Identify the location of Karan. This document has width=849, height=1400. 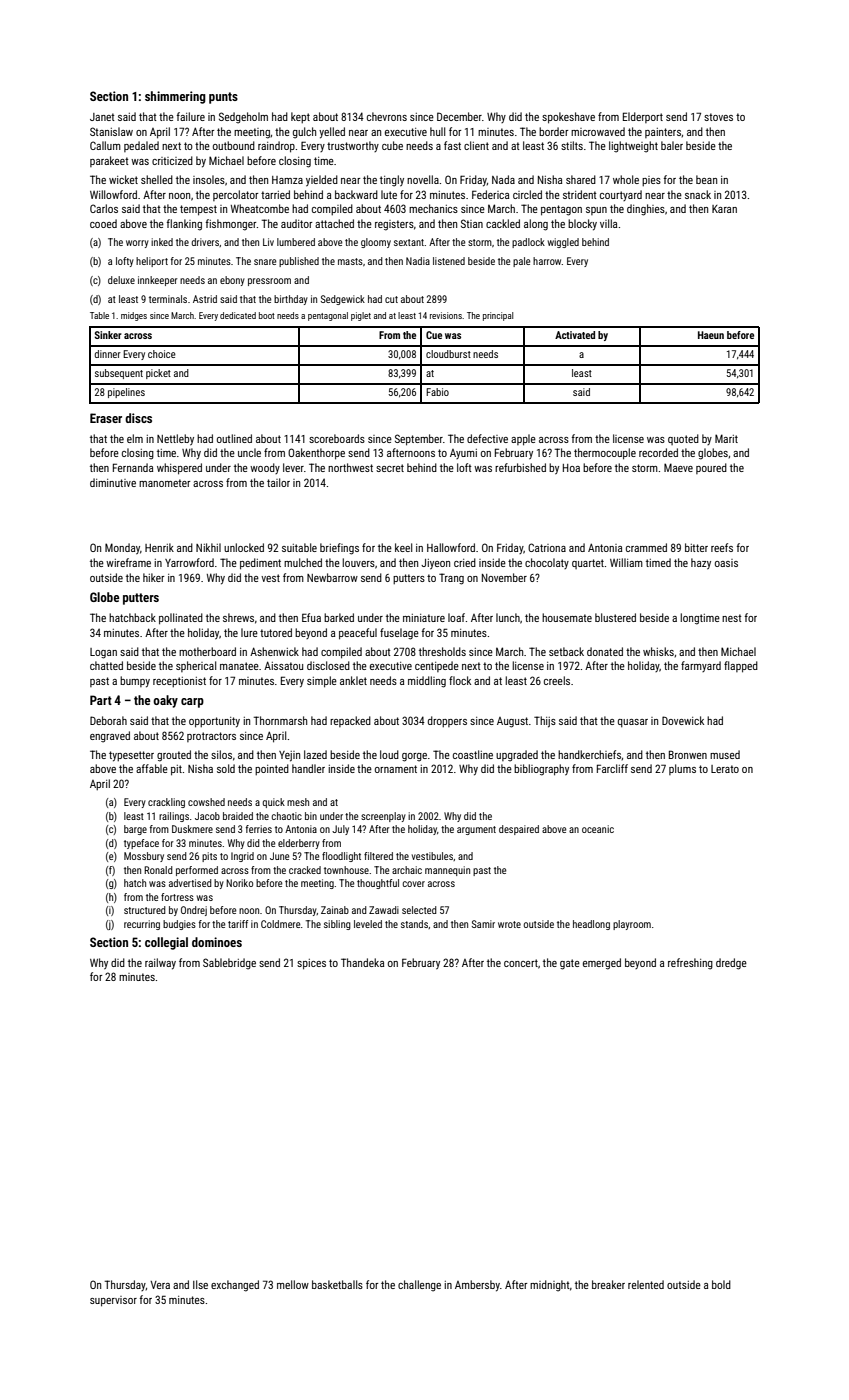
(724, 209).
